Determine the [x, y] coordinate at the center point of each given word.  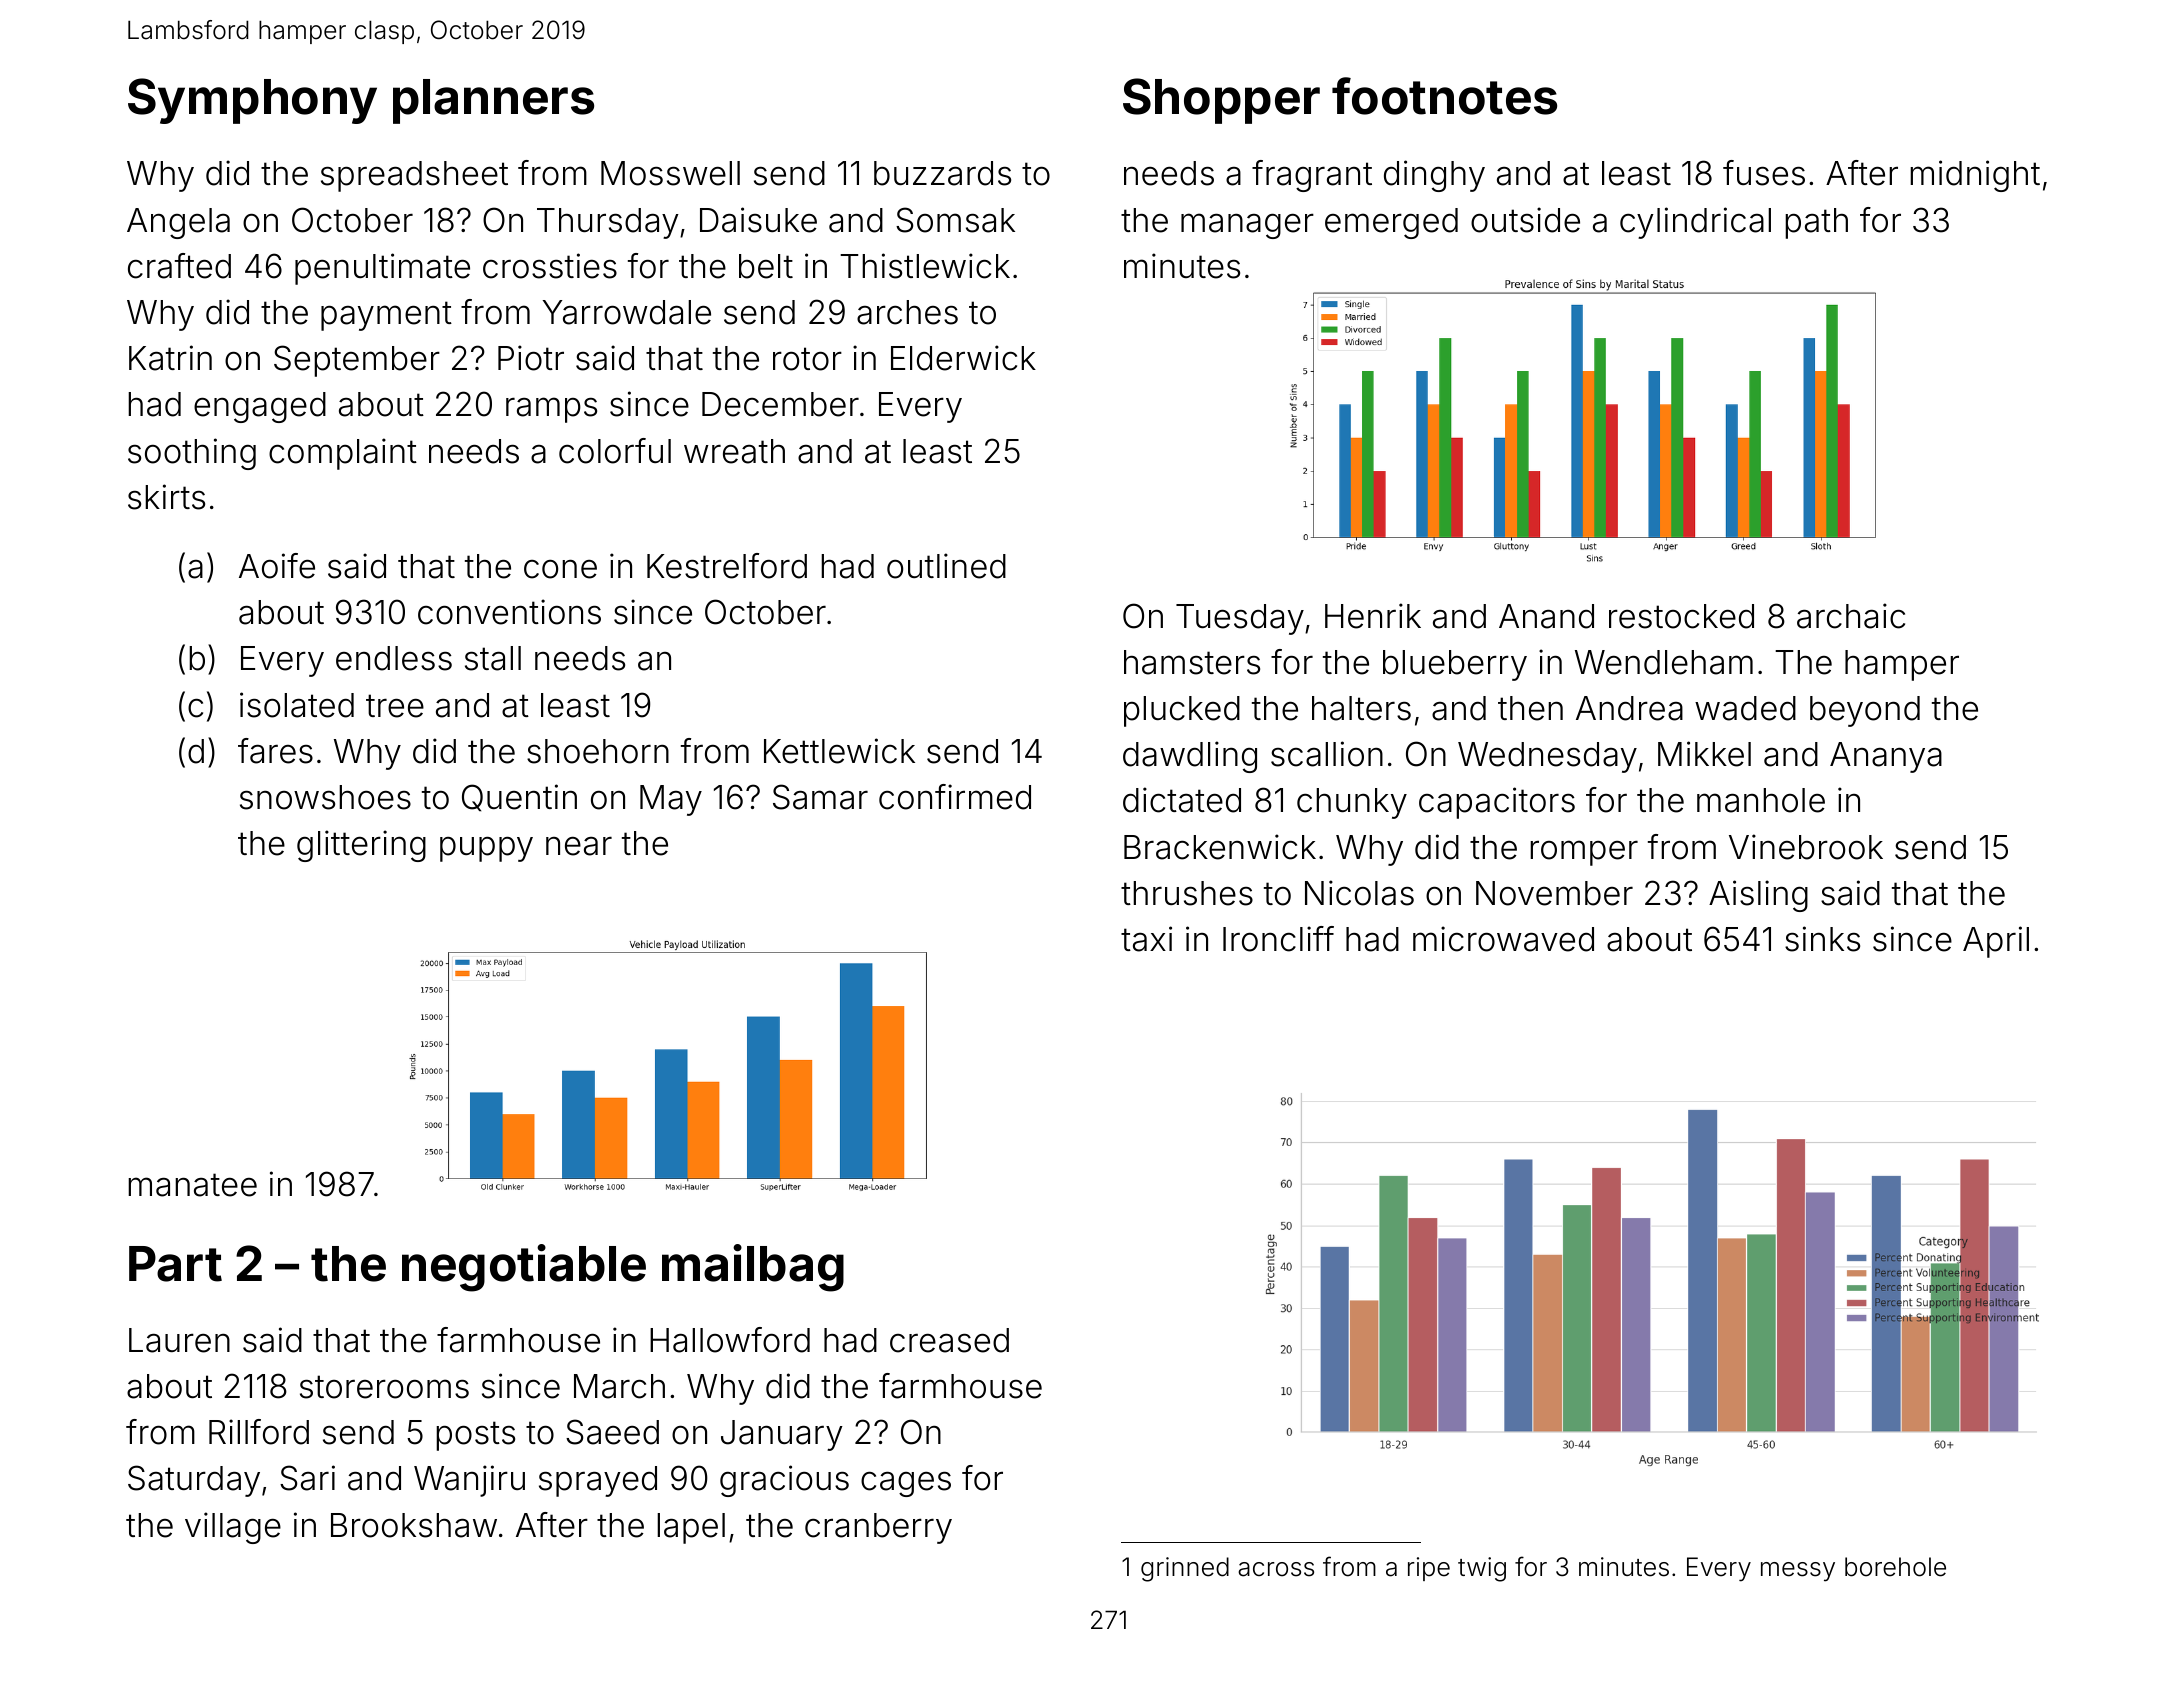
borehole [1895, 1567]
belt [766, 266]
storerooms [384, 1387]
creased [949, 1340]
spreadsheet [414, 176]
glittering [361, 846]
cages [906, 1484]
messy [1798, 1572]
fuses [1764, 173]
